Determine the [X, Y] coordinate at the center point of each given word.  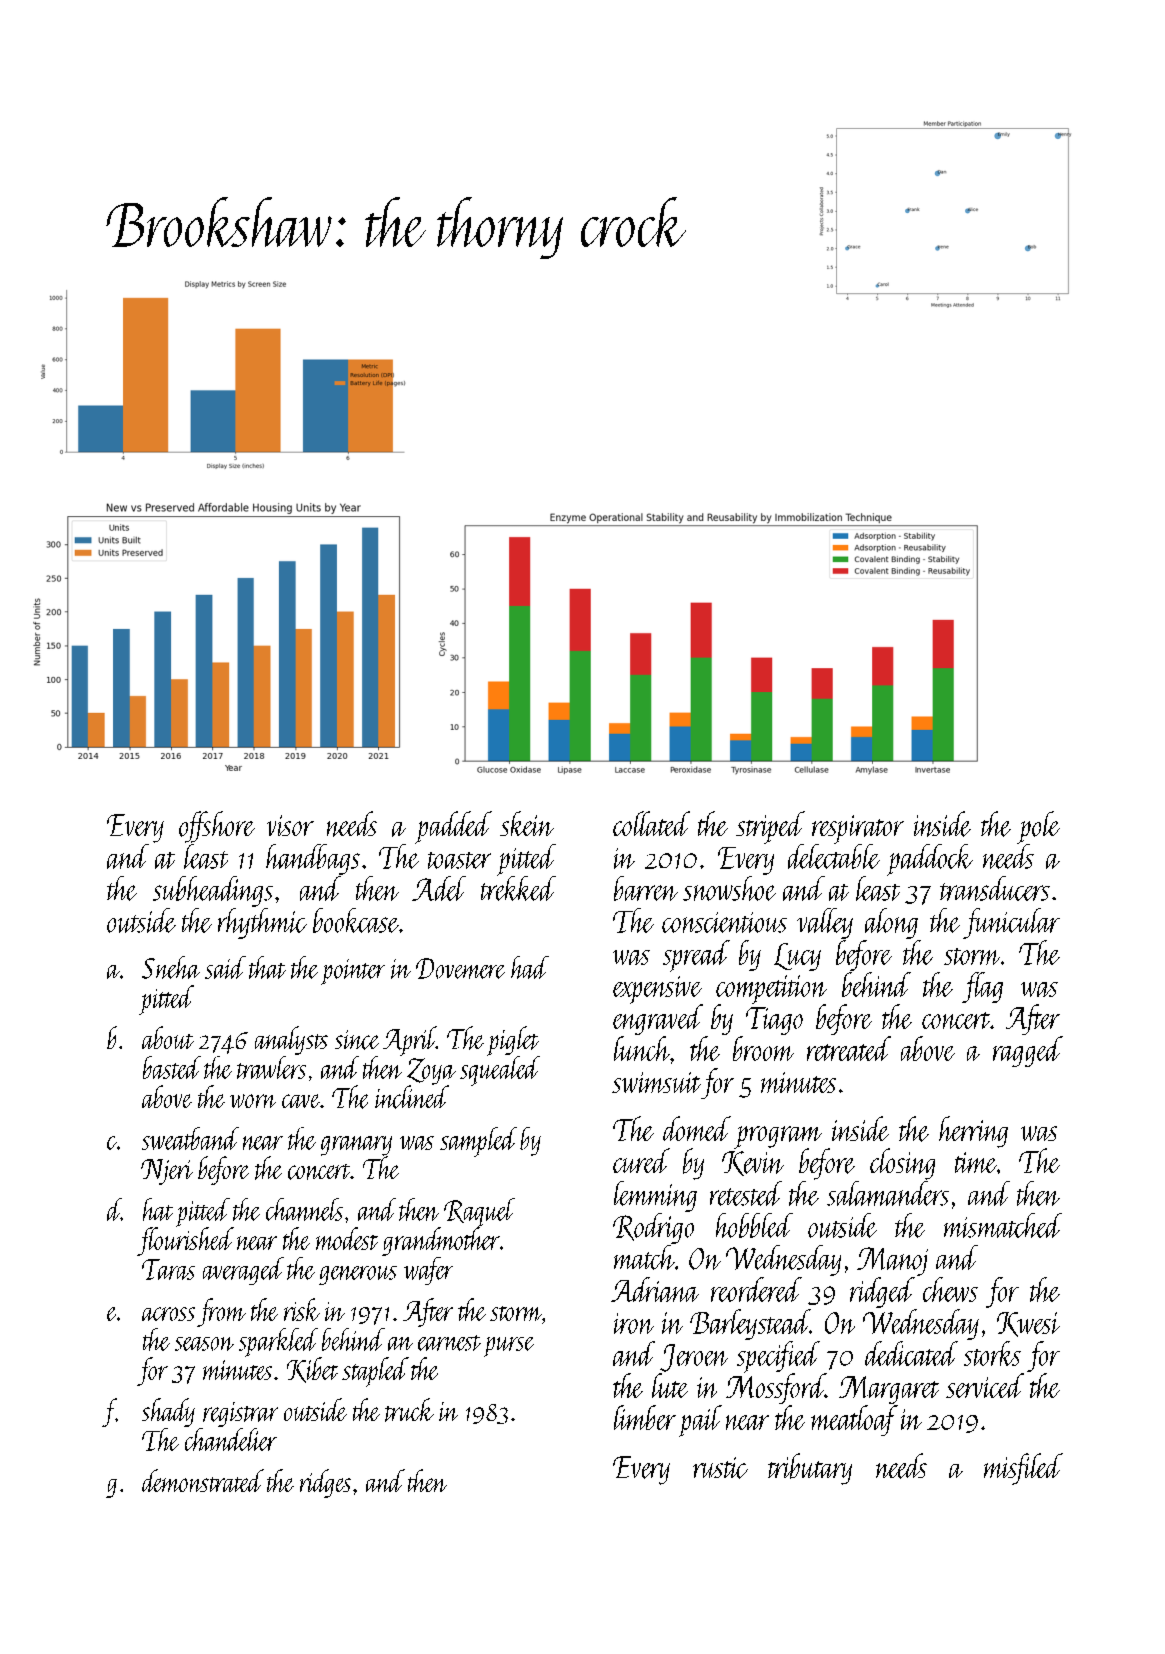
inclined [412, 1097]
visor [290, 825]
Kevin [753, 1163]
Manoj [892, 1261]
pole [1038, 827]
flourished [185, 1241]
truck [409, 1410]
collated [651, 823]
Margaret [889, 1390]
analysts [291, 1040]
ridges [325, 1483]
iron [634, 1323]
